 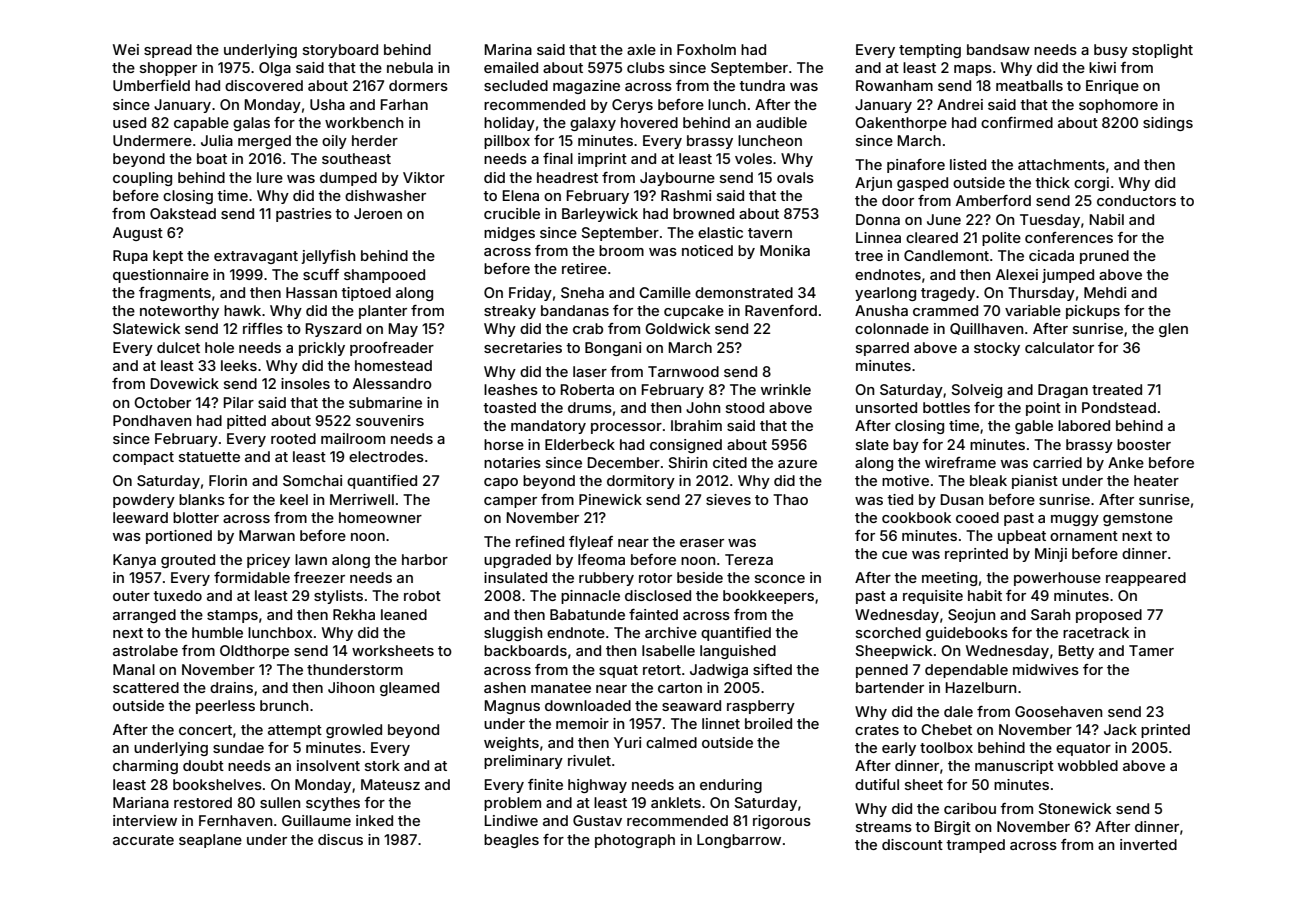 I want to click on Rekha, so click(x=354, y=614).
